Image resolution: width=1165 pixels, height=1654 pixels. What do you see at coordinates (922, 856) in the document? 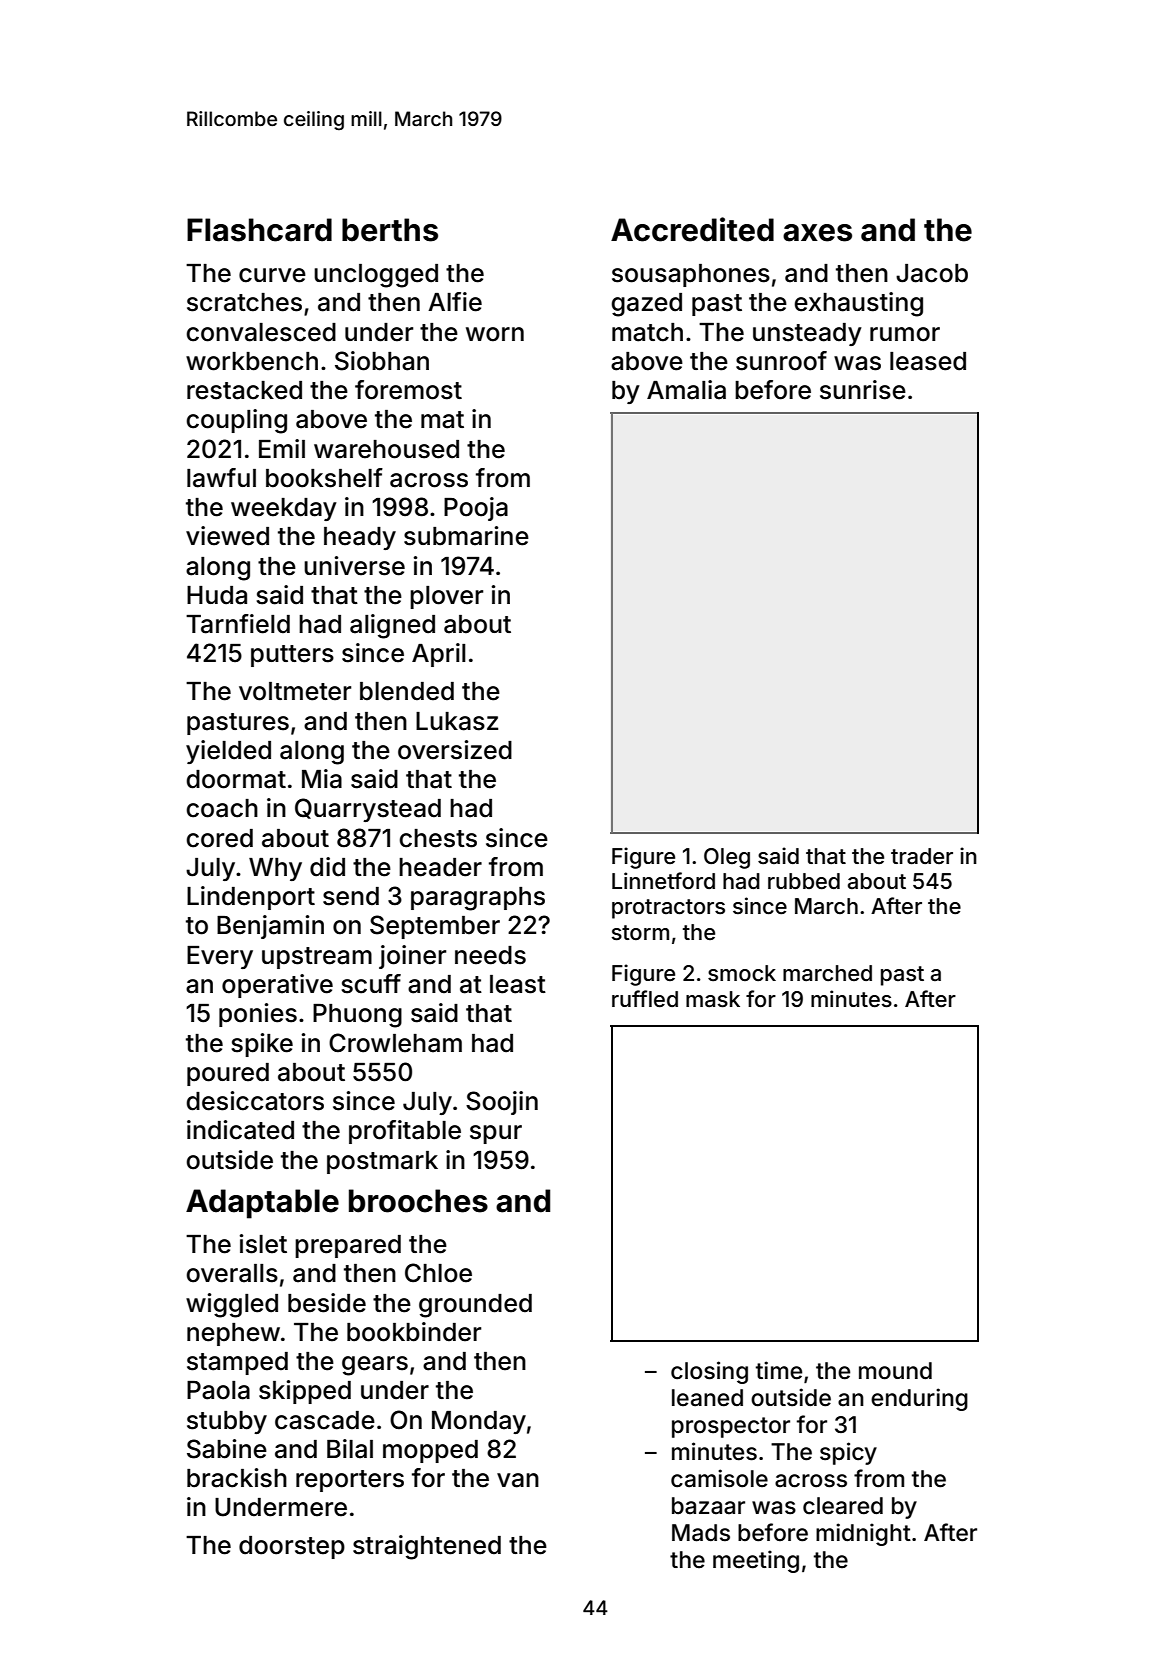
I see `trader` at bounding box center [922, 856].
